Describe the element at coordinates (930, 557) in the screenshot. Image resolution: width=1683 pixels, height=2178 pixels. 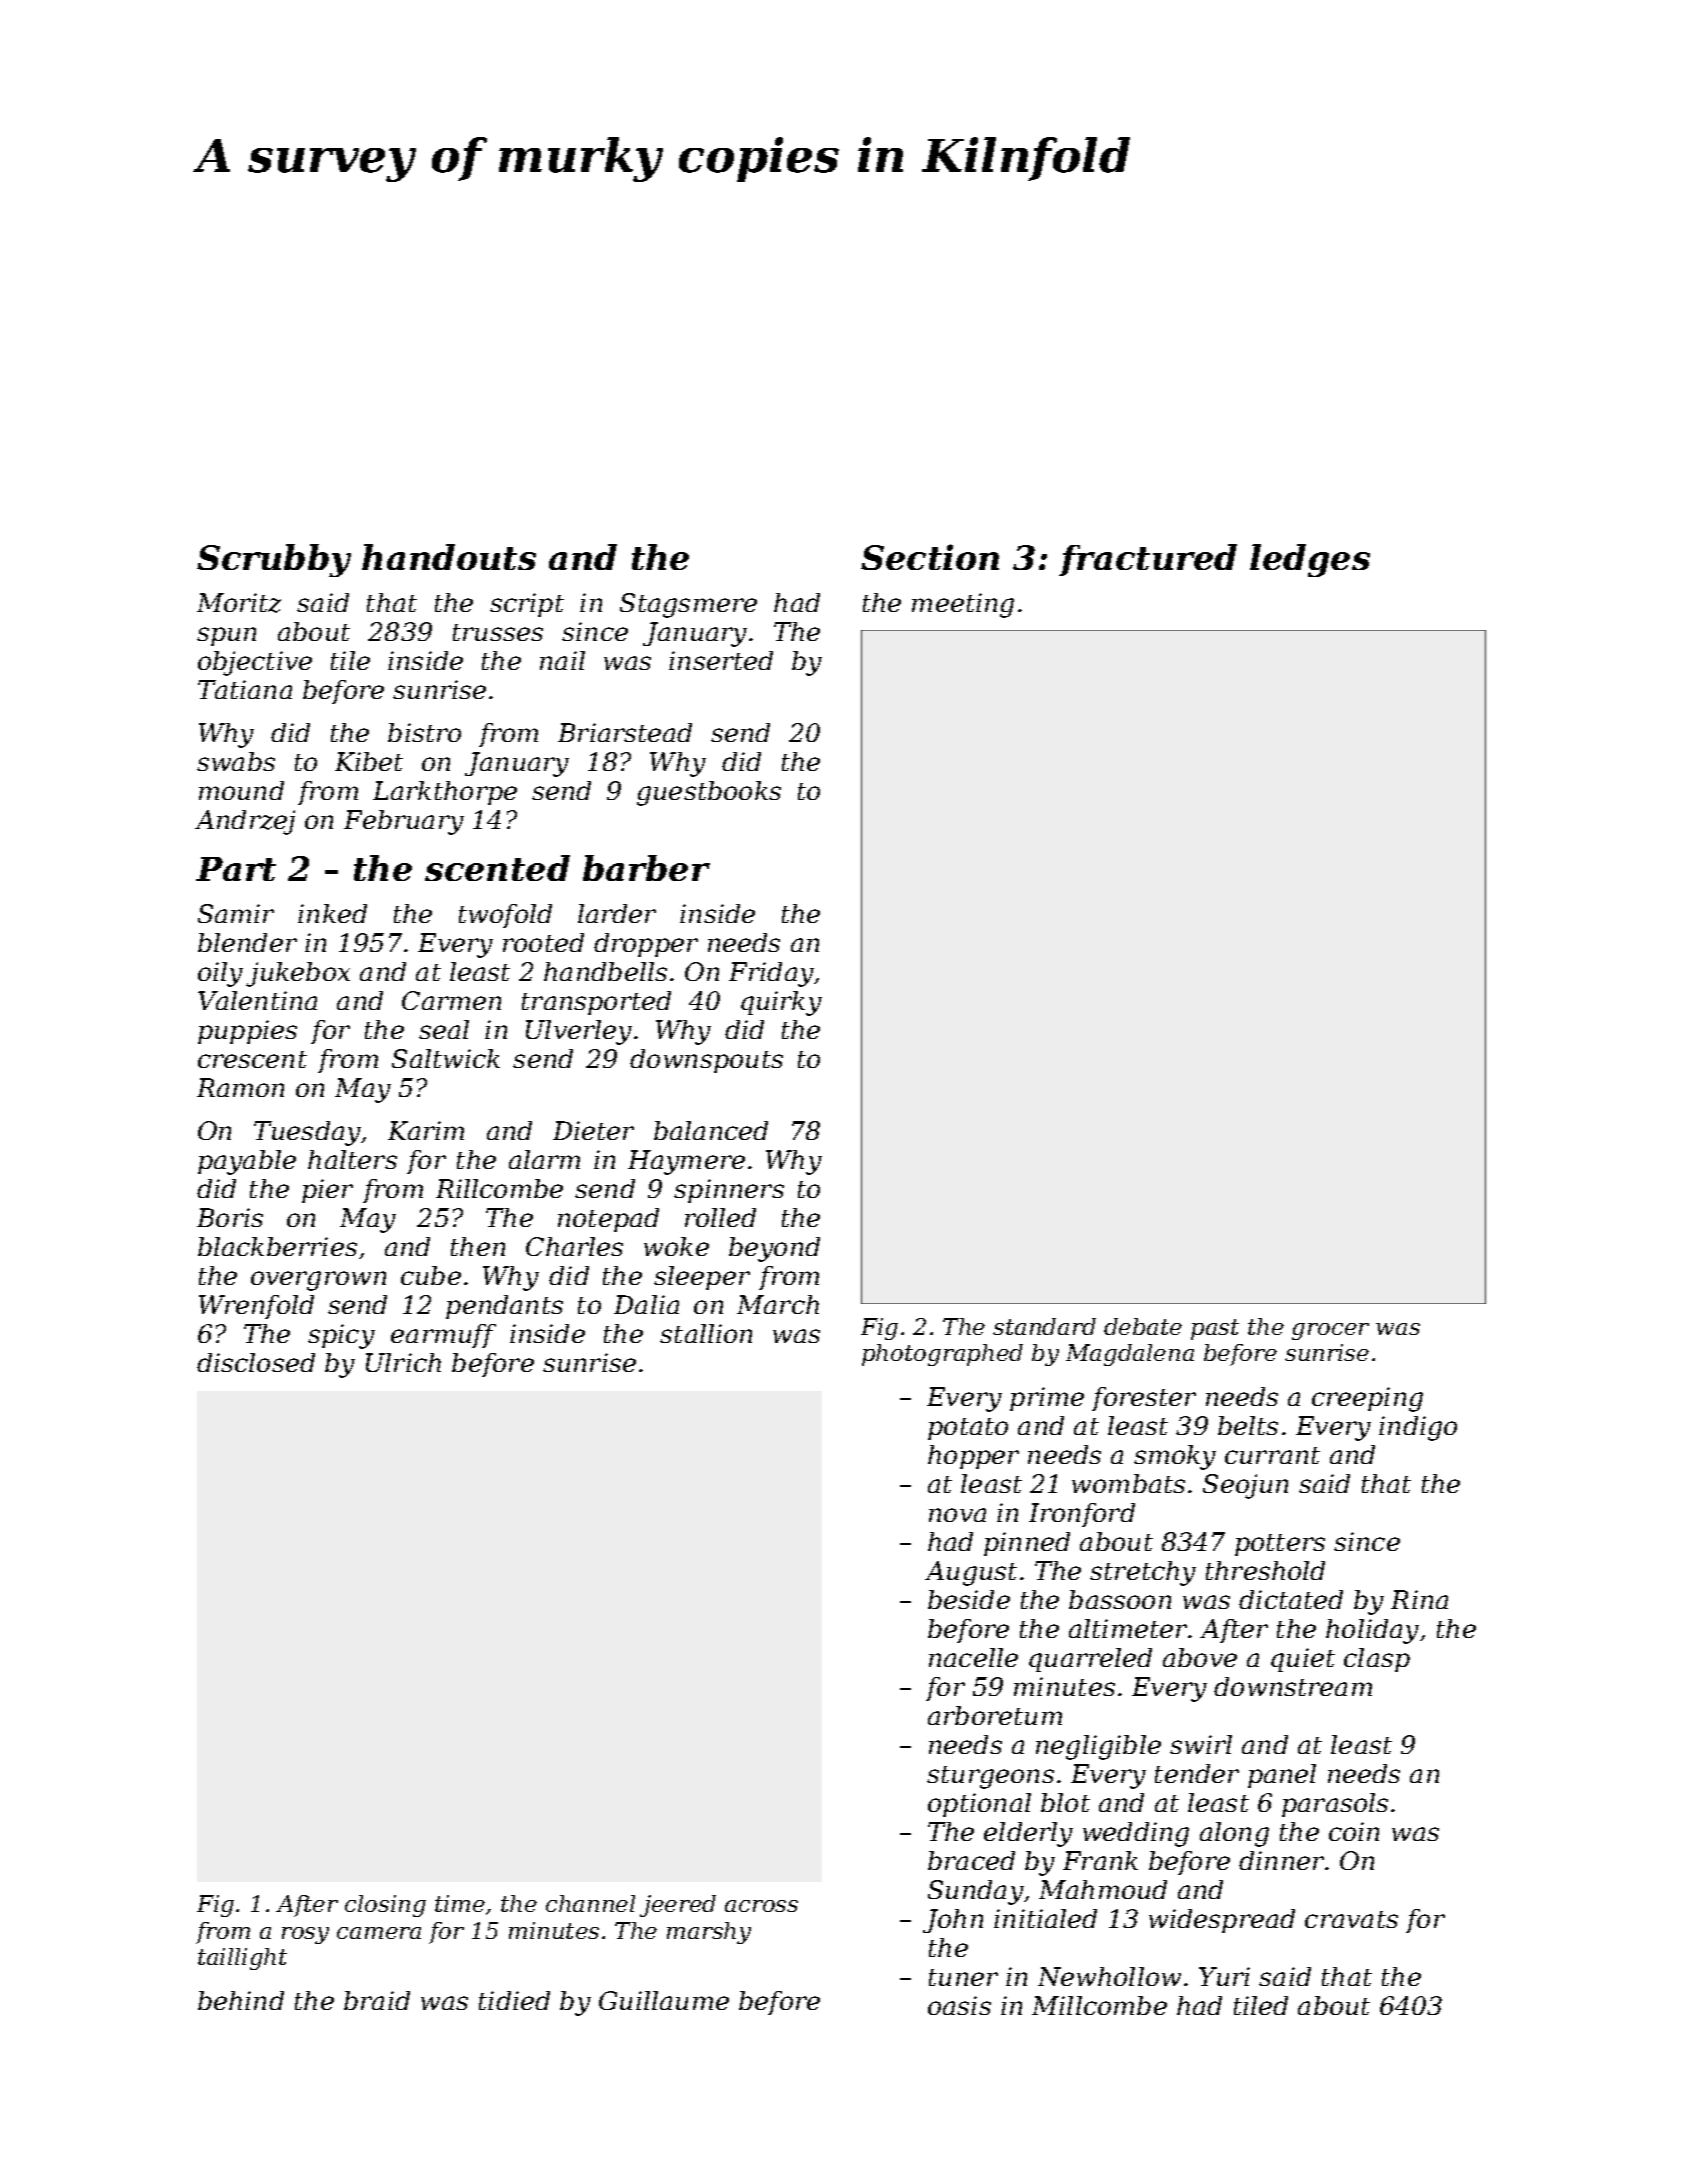
I see `Section` at that location.
